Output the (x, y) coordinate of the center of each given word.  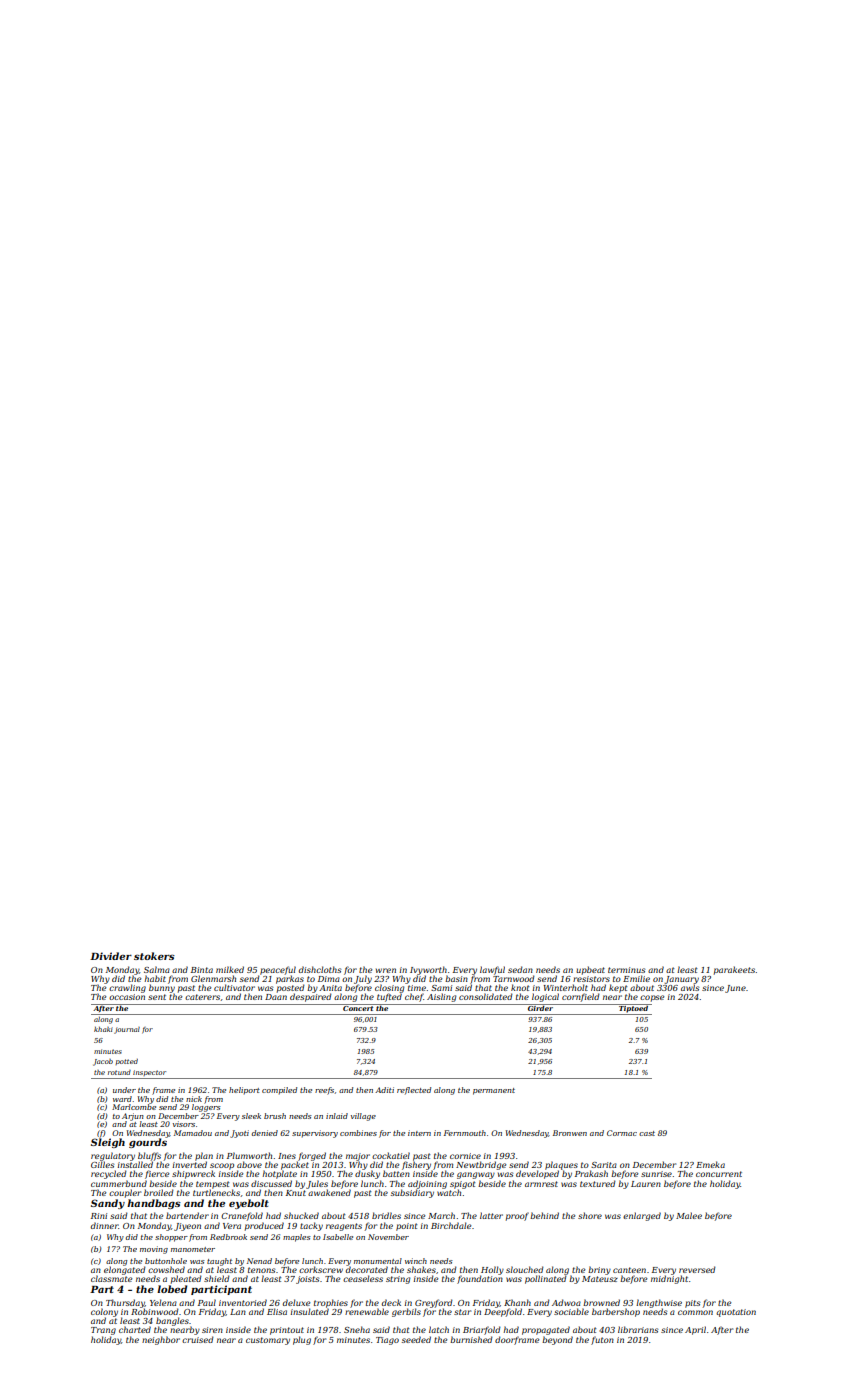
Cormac (622, 1133)
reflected (414, 1091)
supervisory (315, 1134)
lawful (492, 970)
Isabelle (338, 1237)
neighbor (161, 1340)
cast (647, 1133)
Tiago (387, 1341)
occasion (127, 997)
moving (154, 1250)
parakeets (734, 970)
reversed (697, 1269)
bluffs (149, 1156)
